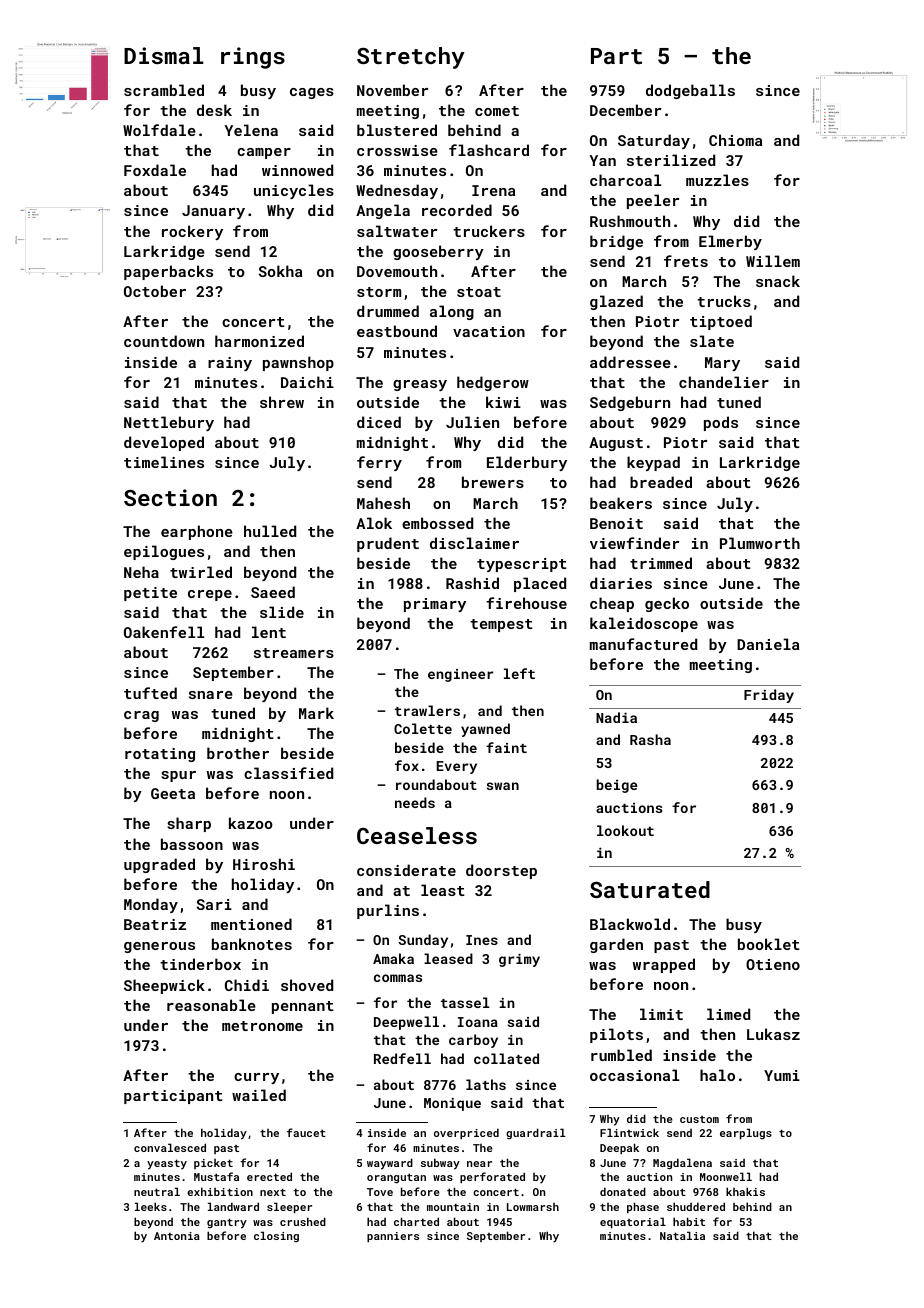 This page has width=924, height=1308. I want to click on Moonwell, so click(726, 1176).
